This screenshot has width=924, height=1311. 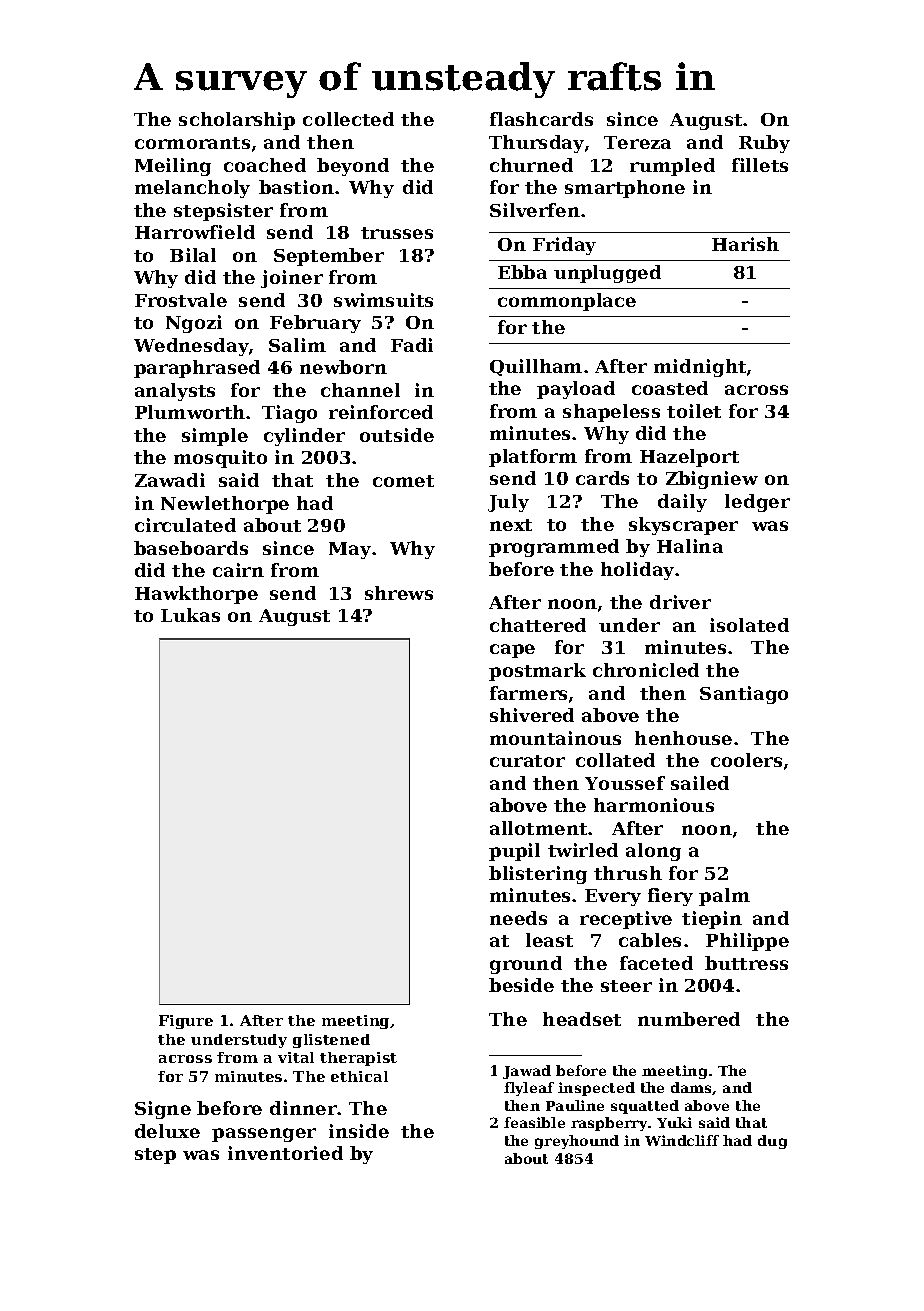 I want to click on numbered, so click(x=689, y=1019).
